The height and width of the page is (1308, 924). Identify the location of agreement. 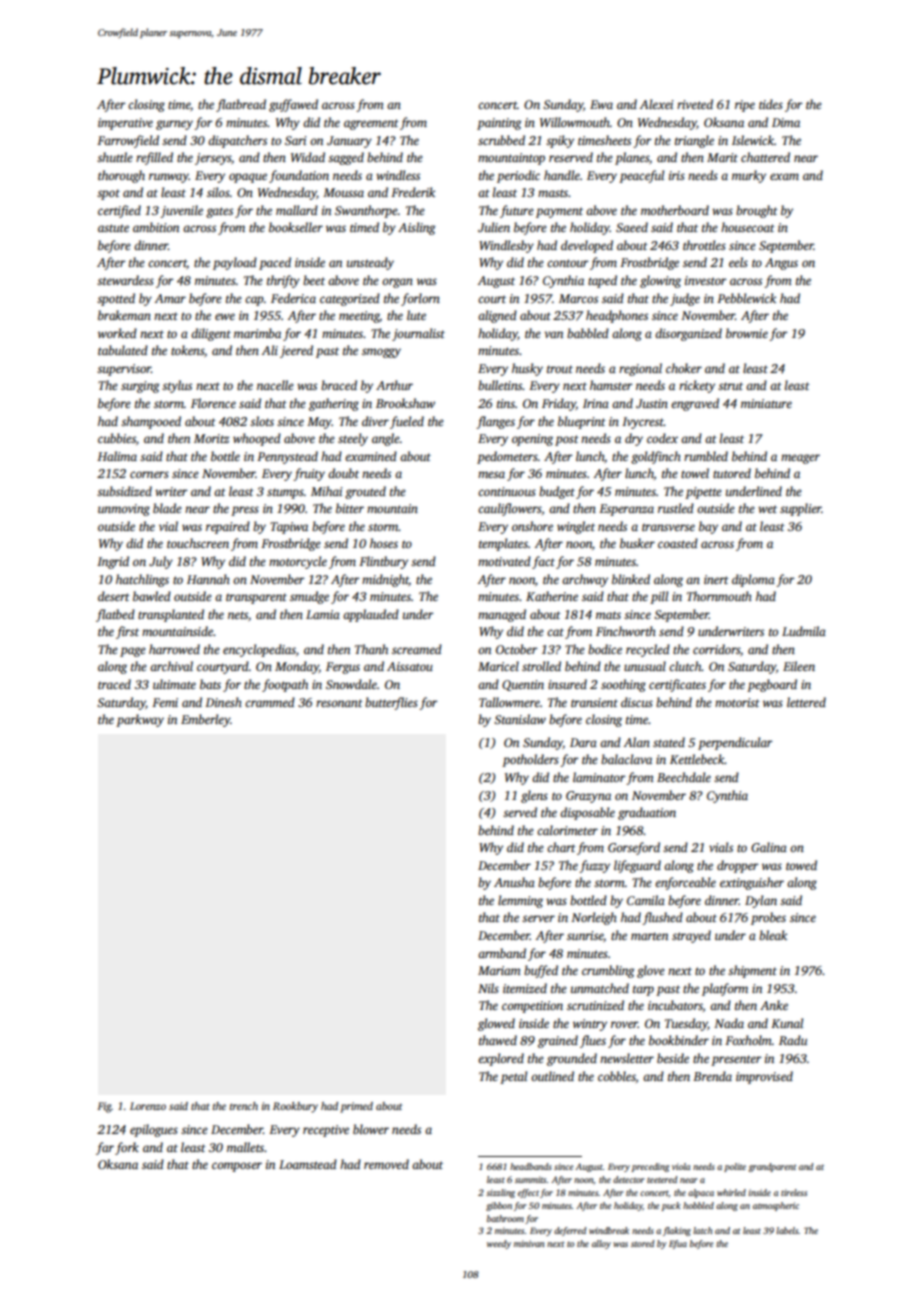
(371, 124).
